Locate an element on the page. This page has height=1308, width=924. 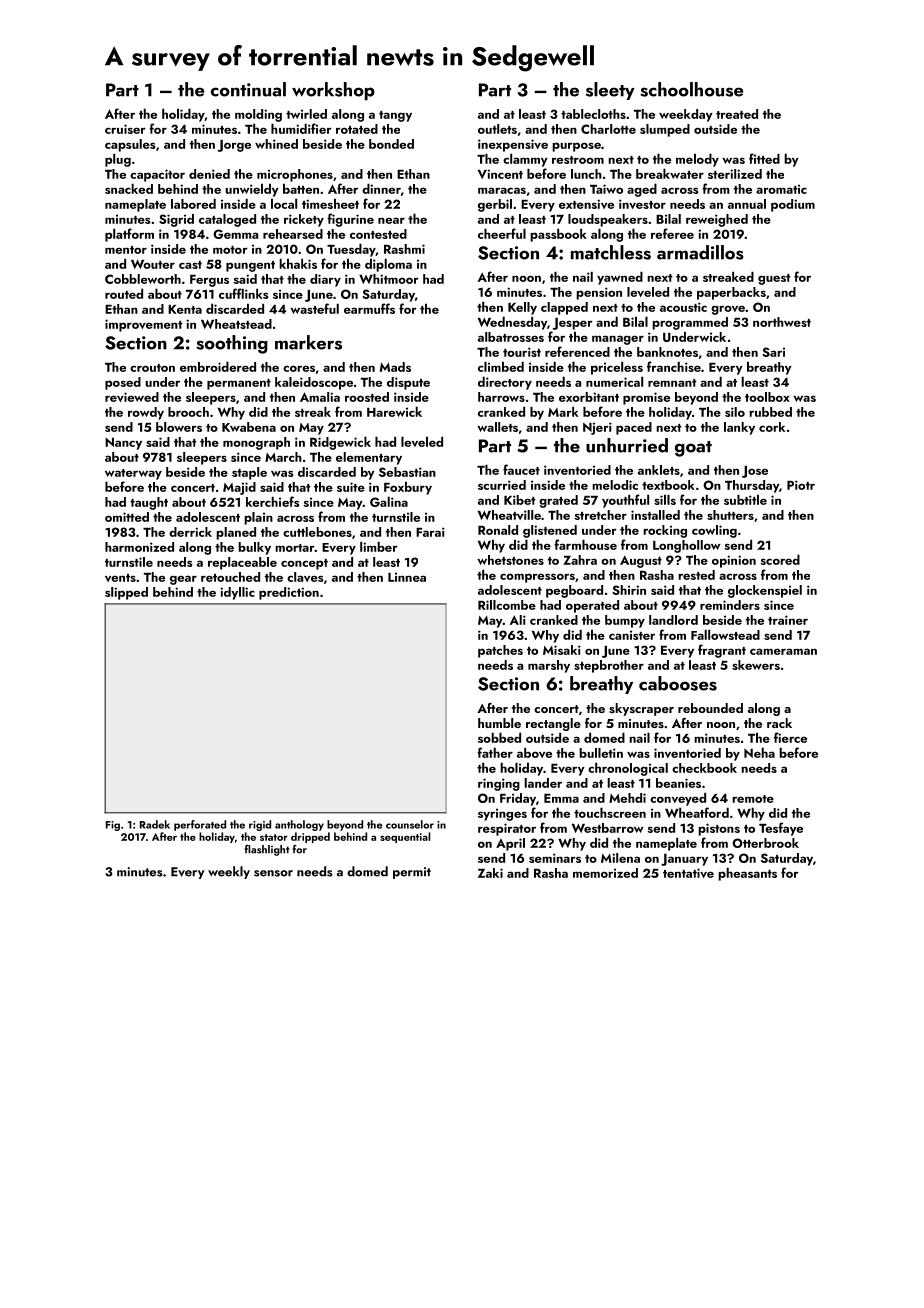
taught is located at coordinates (149, 503).
